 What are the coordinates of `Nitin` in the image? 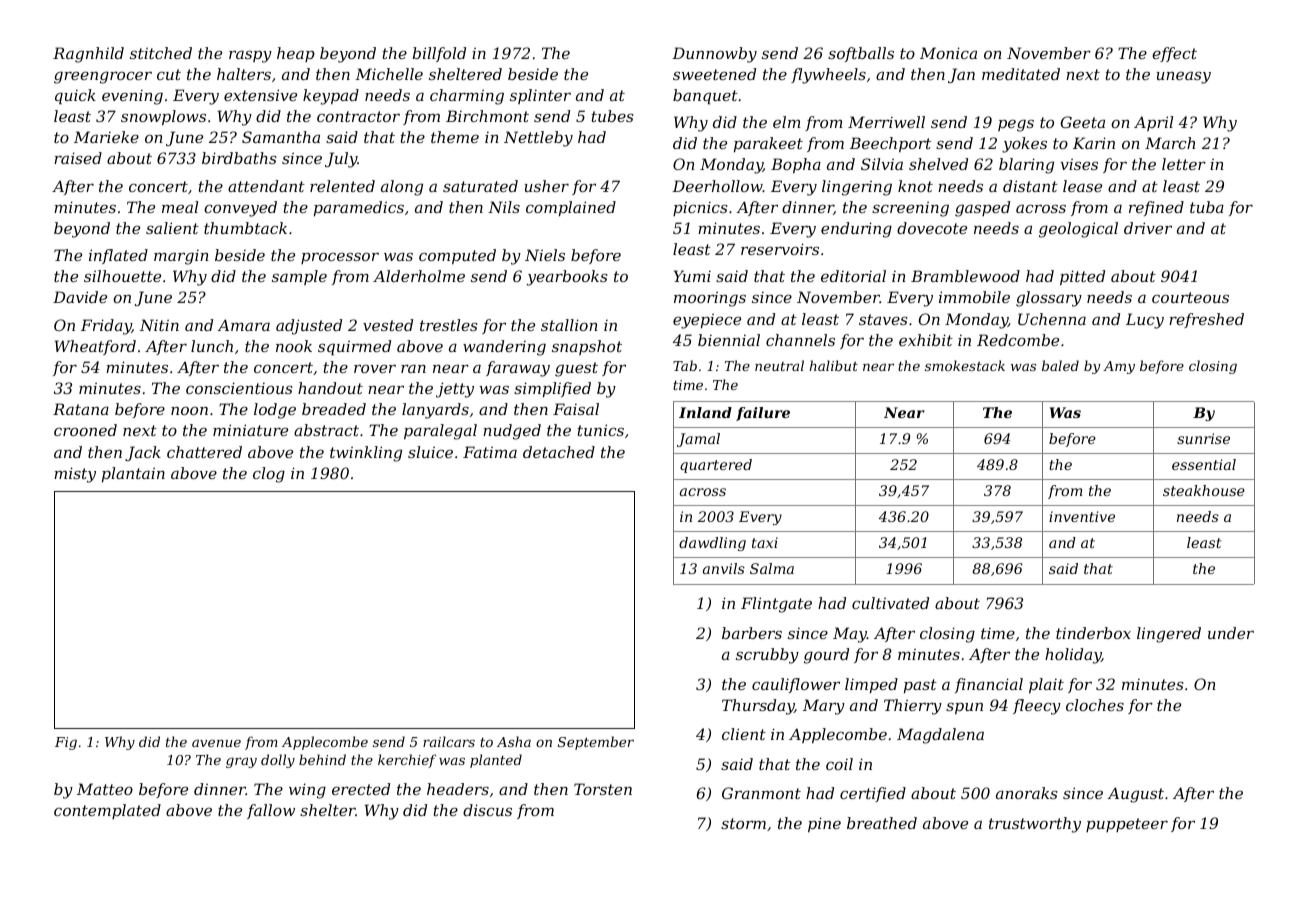 It's located at (159, 325).
